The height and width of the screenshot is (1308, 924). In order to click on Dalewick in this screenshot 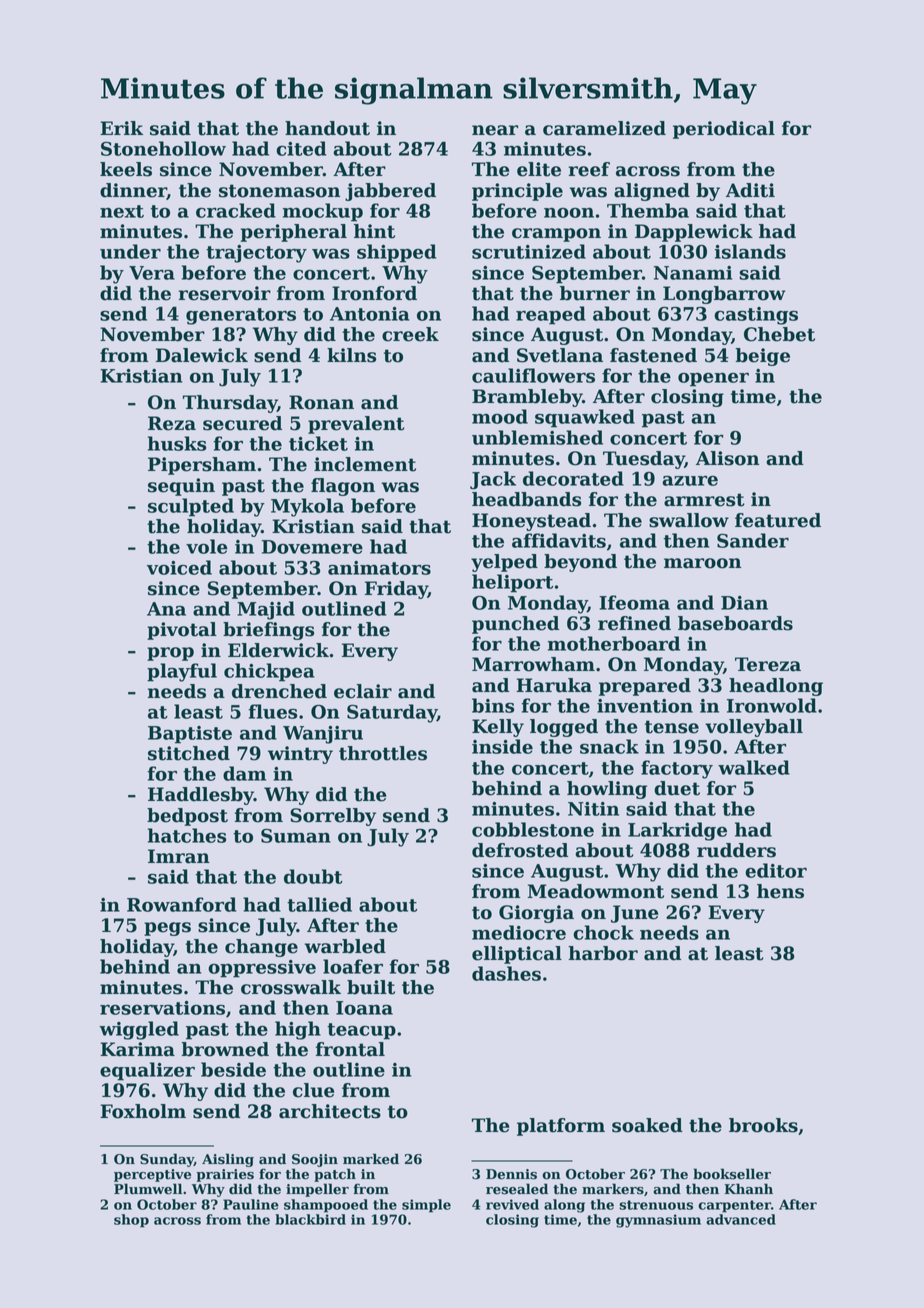, I will do `click(202, 355)`.
